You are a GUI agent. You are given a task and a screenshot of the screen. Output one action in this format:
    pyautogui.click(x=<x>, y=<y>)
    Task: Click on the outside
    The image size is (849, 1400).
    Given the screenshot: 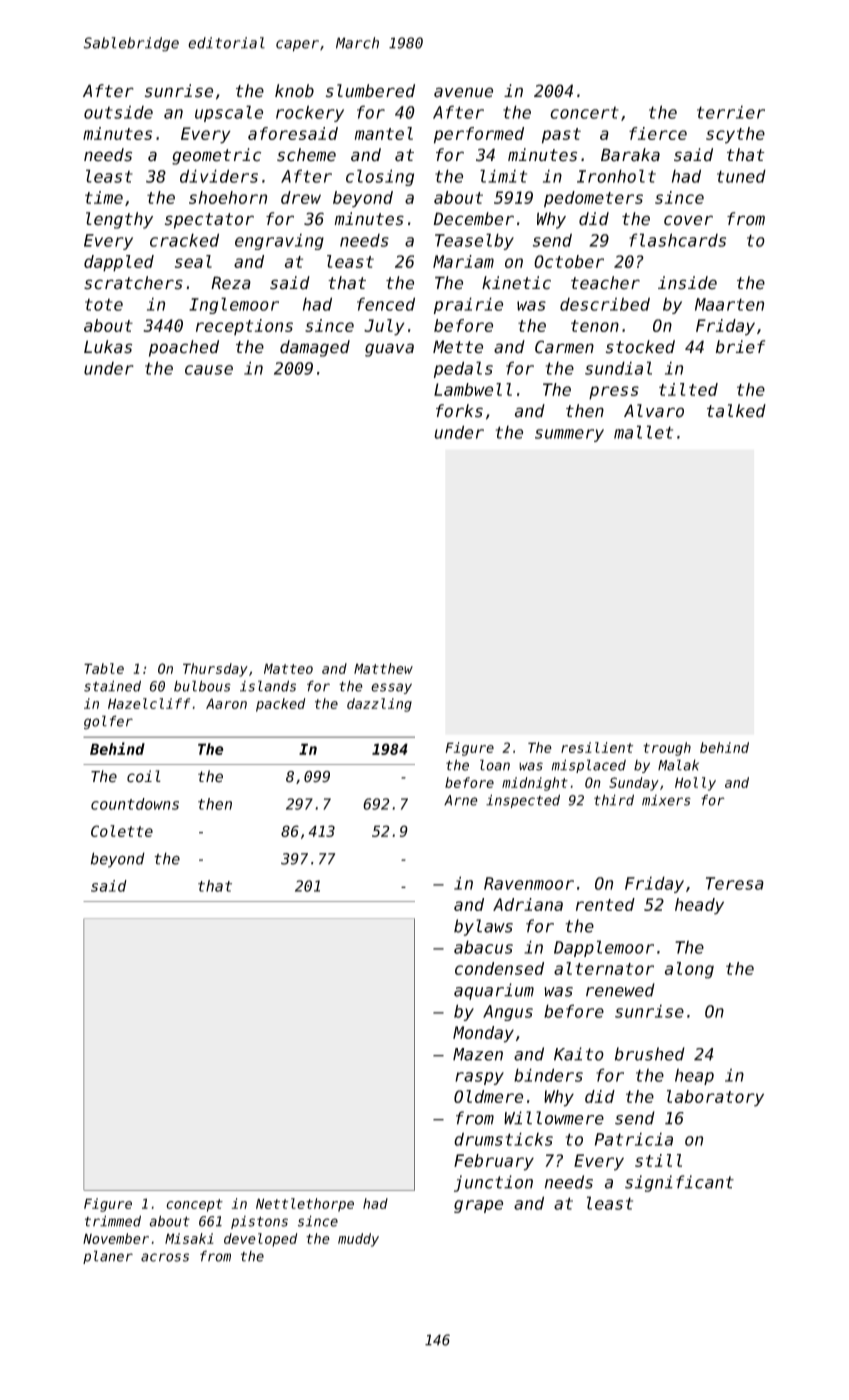 What is the action you would take?
    pyautogui.click(x=118, y=112)
